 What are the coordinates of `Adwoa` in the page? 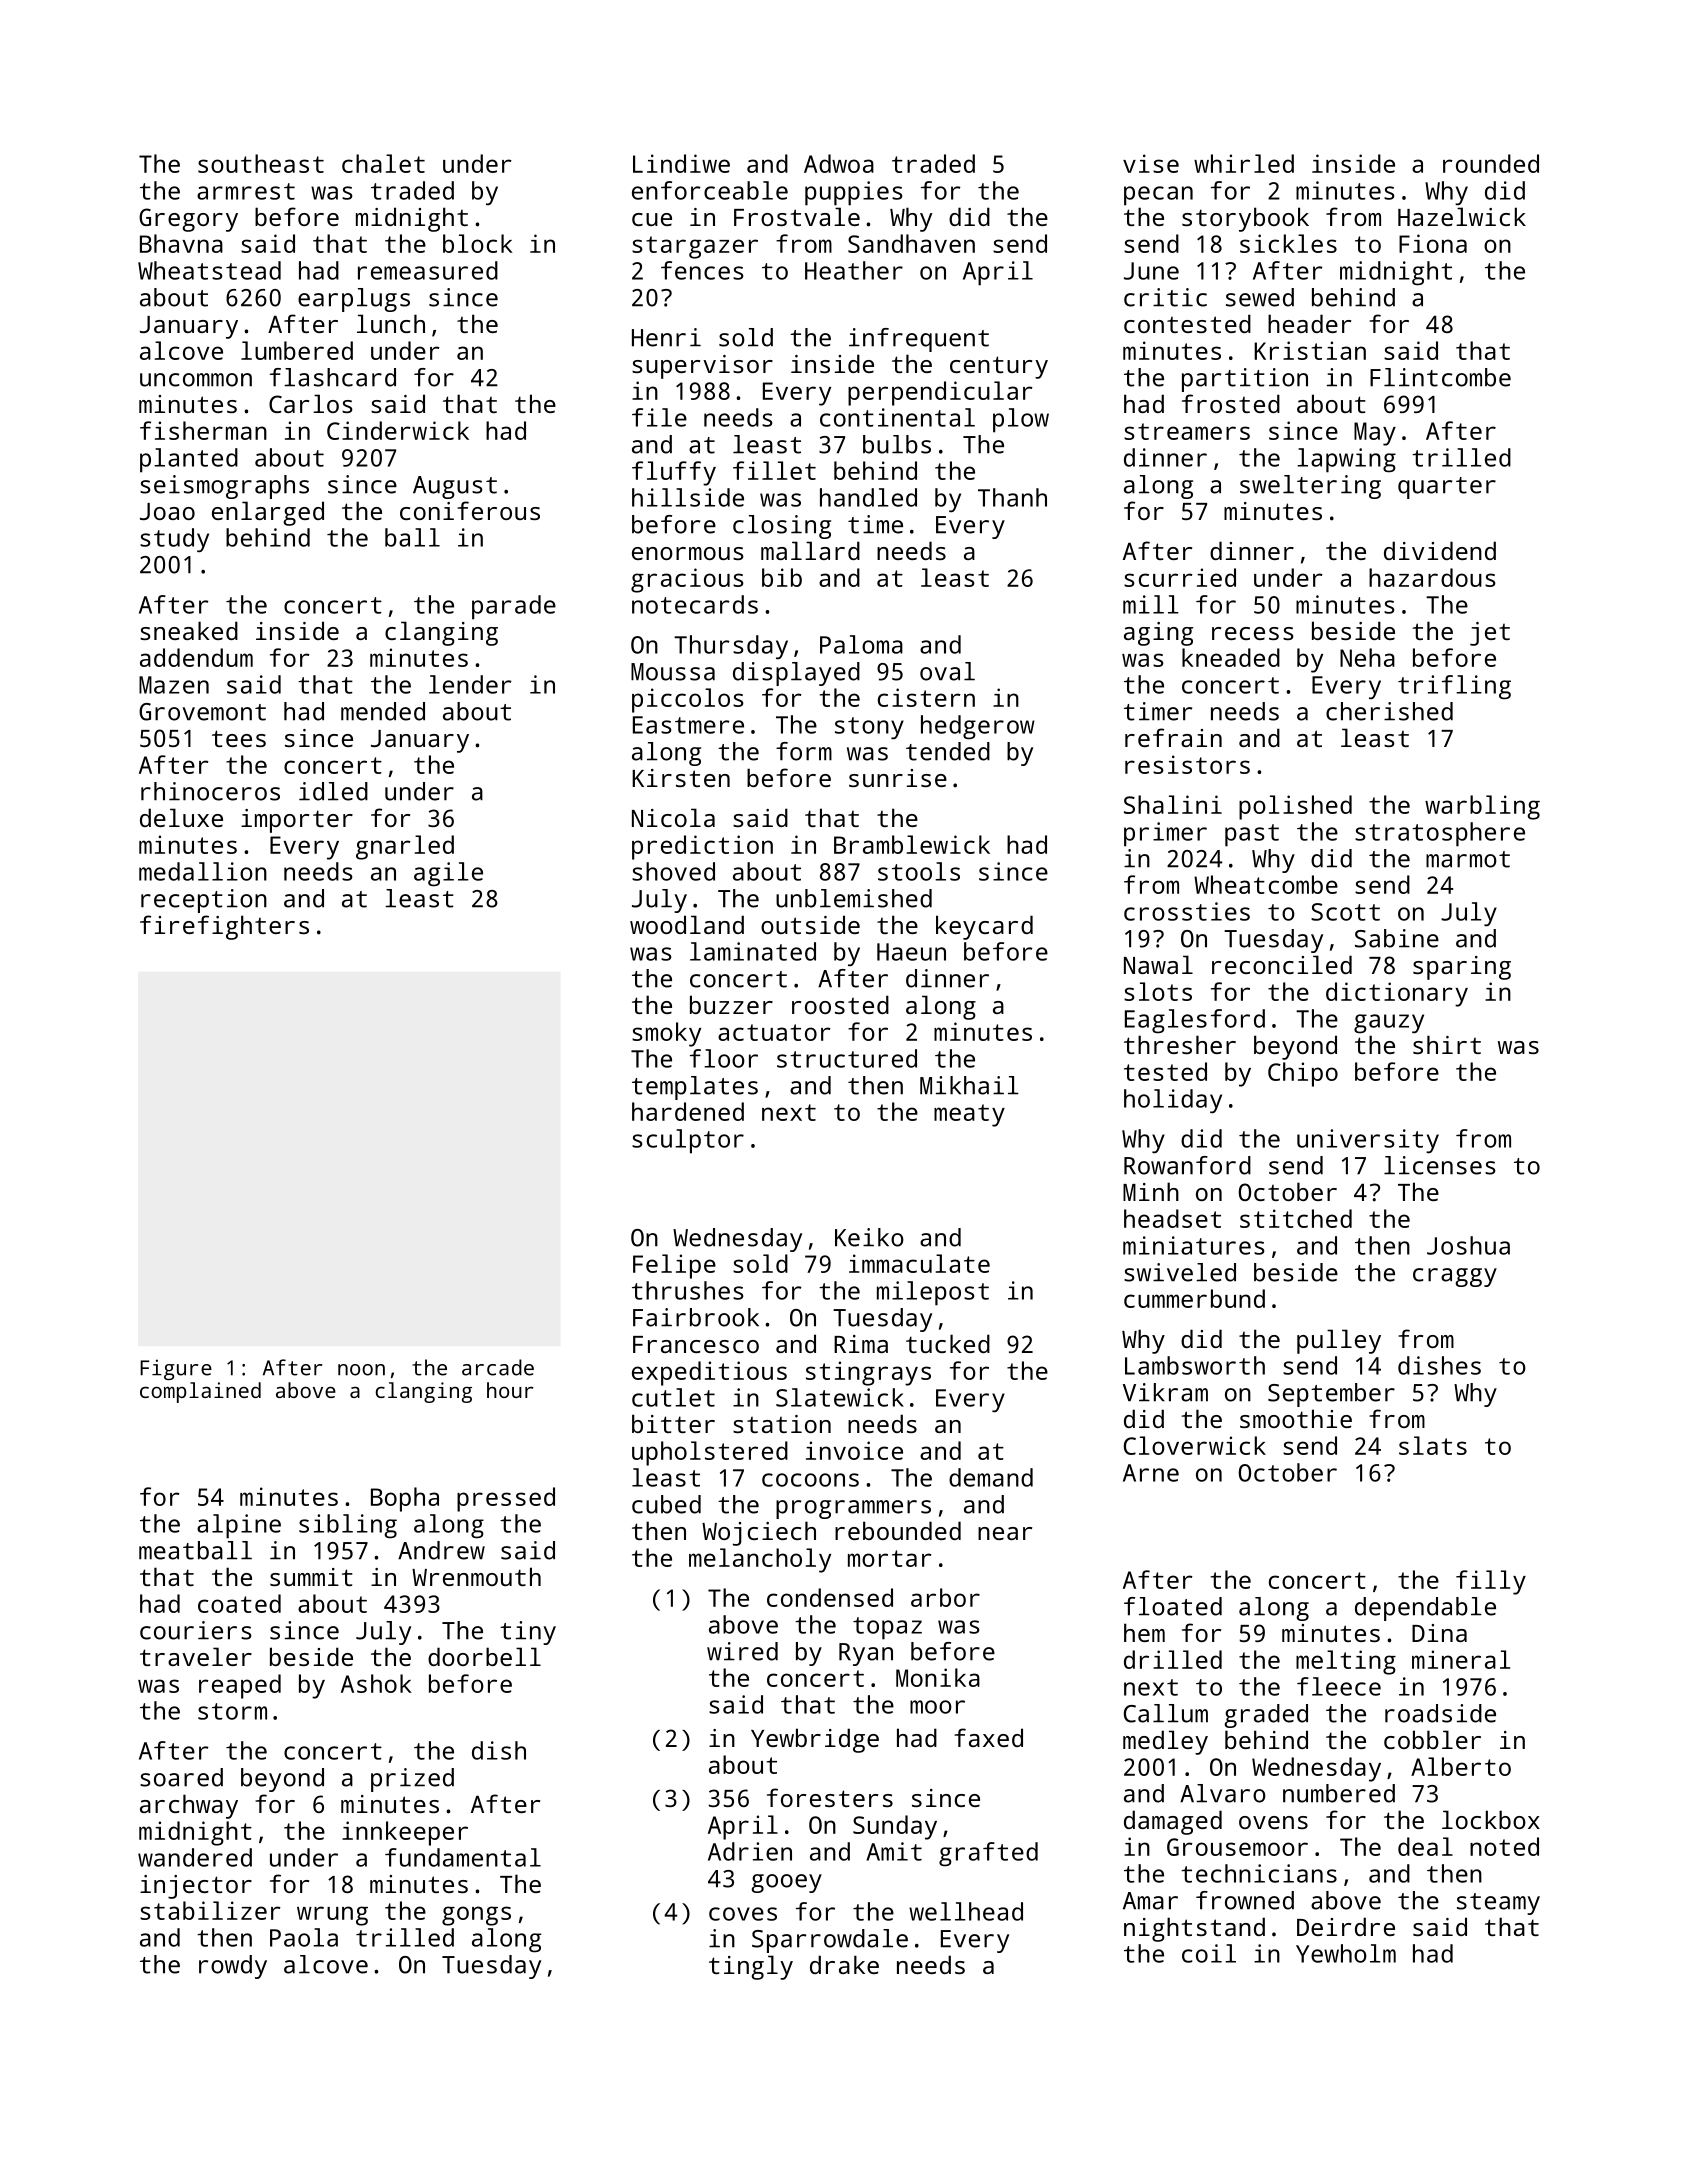 It's located at (839, 163).
